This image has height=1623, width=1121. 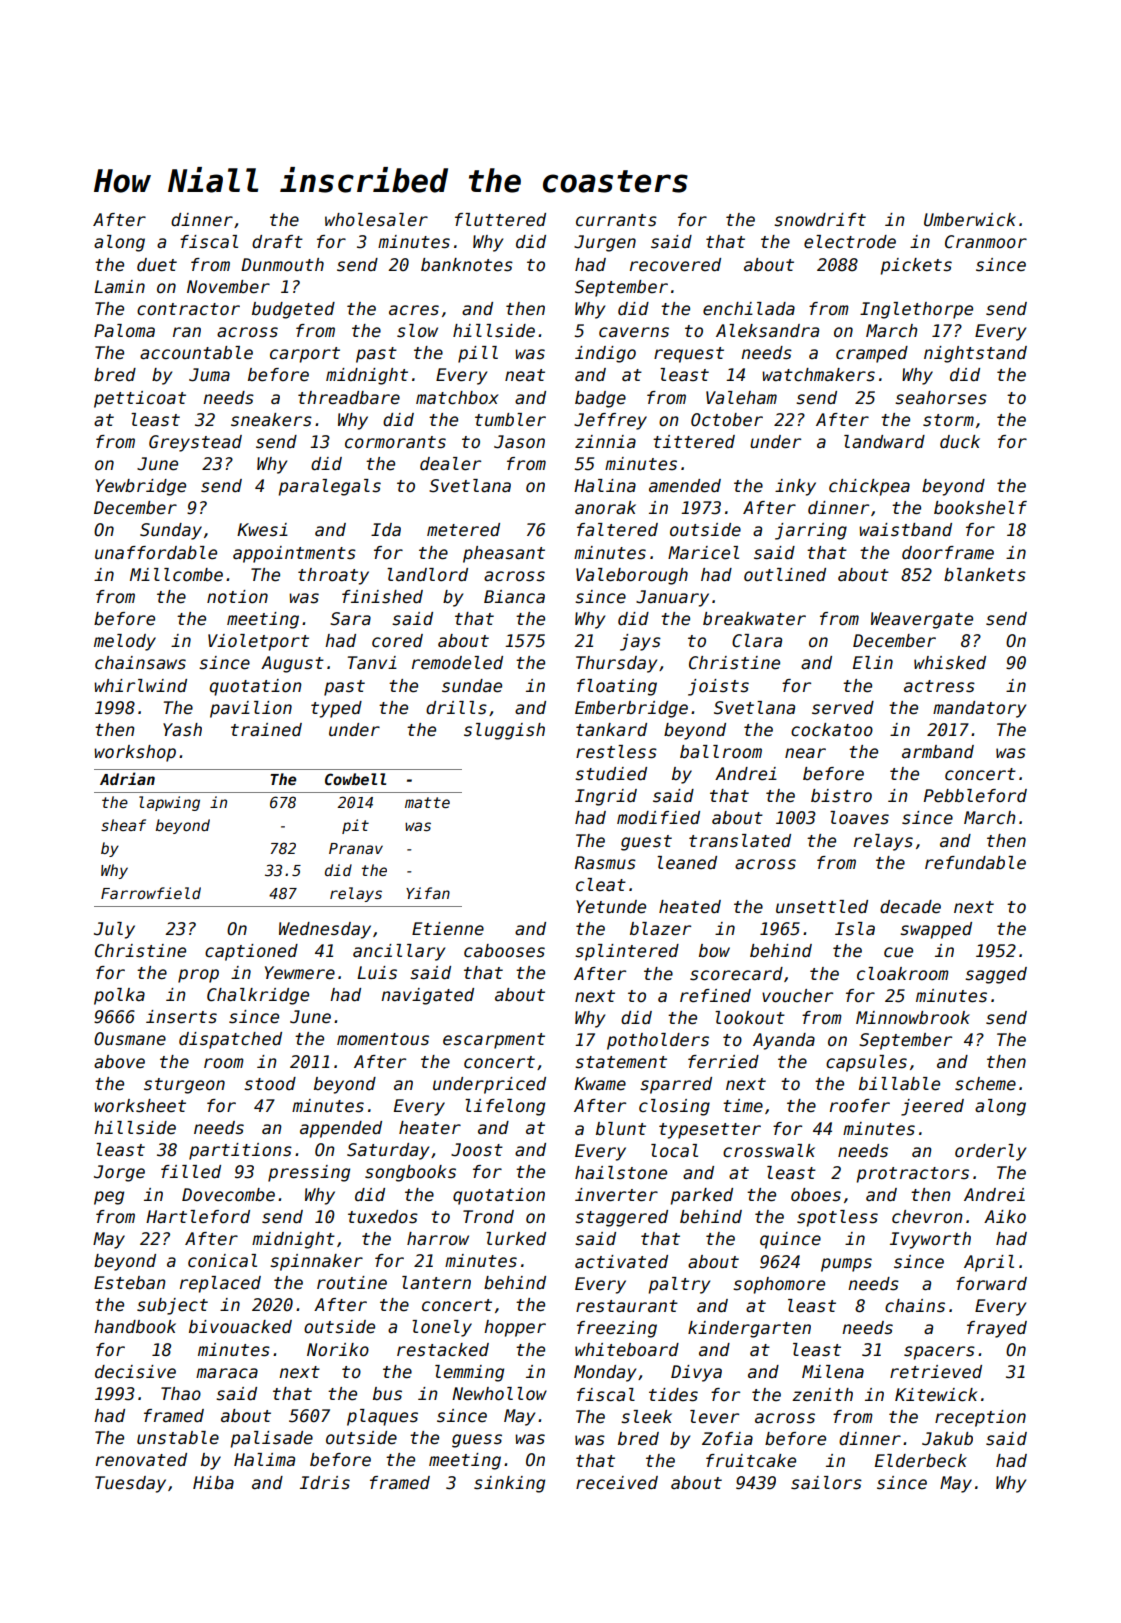 What do you see at coordinates (198, 976) in the image?
I see `prop` at bounding box center [198, 976].
